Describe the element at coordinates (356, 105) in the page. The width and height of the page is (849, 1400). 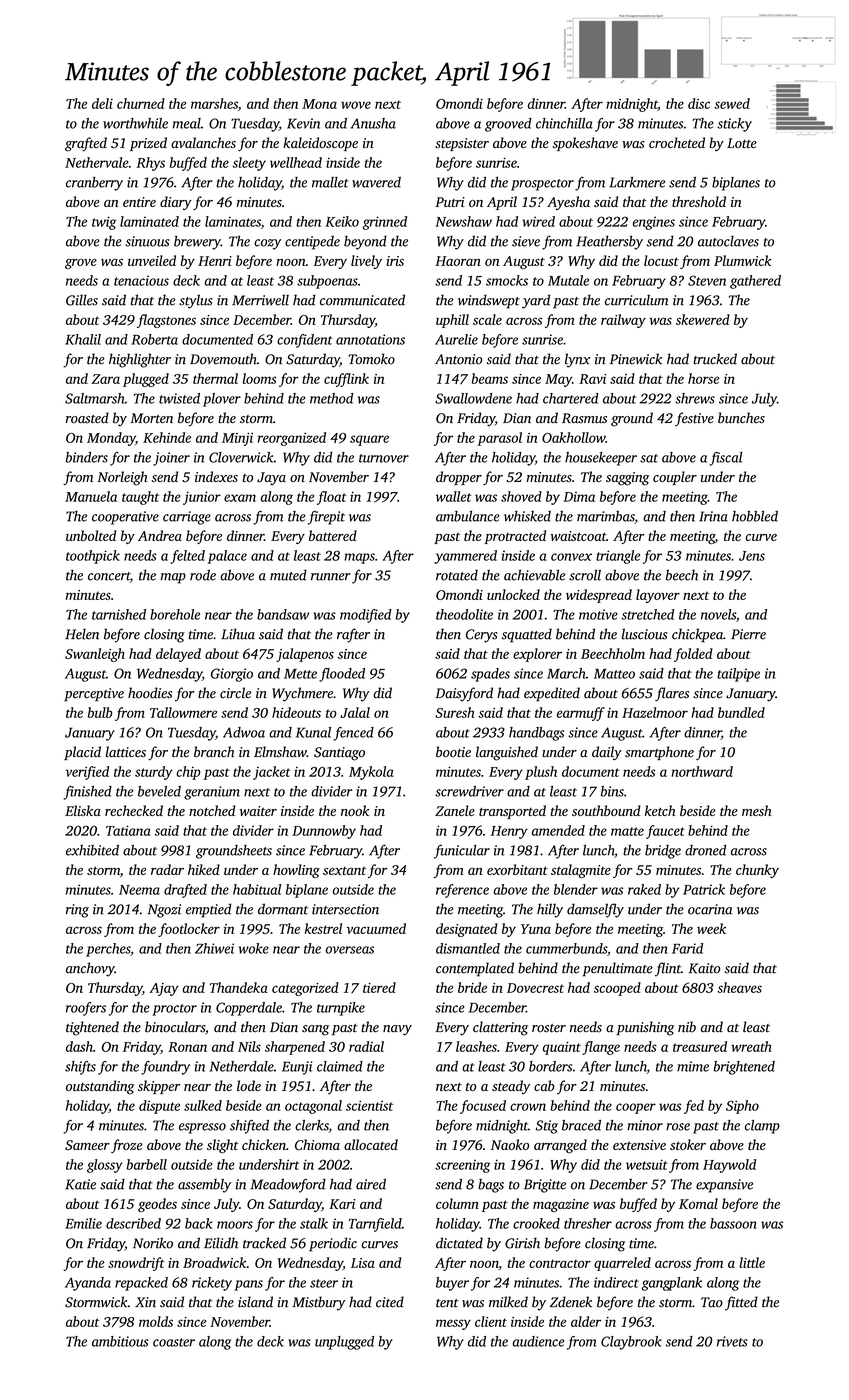
I see `wove` at that location.
